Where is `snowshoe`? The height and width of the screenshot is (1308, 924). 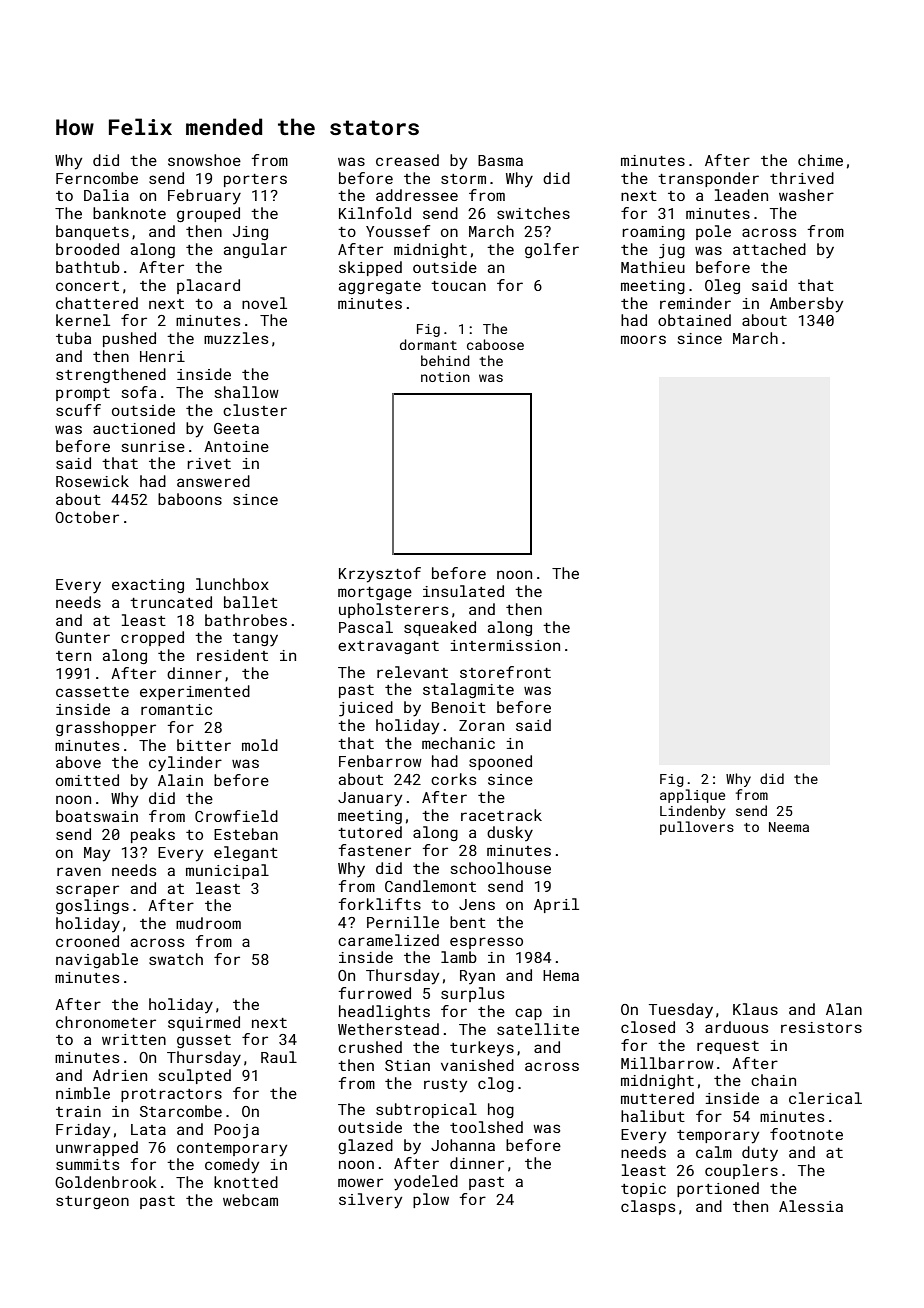
snowshoe is located at coordinates (204, 160).
